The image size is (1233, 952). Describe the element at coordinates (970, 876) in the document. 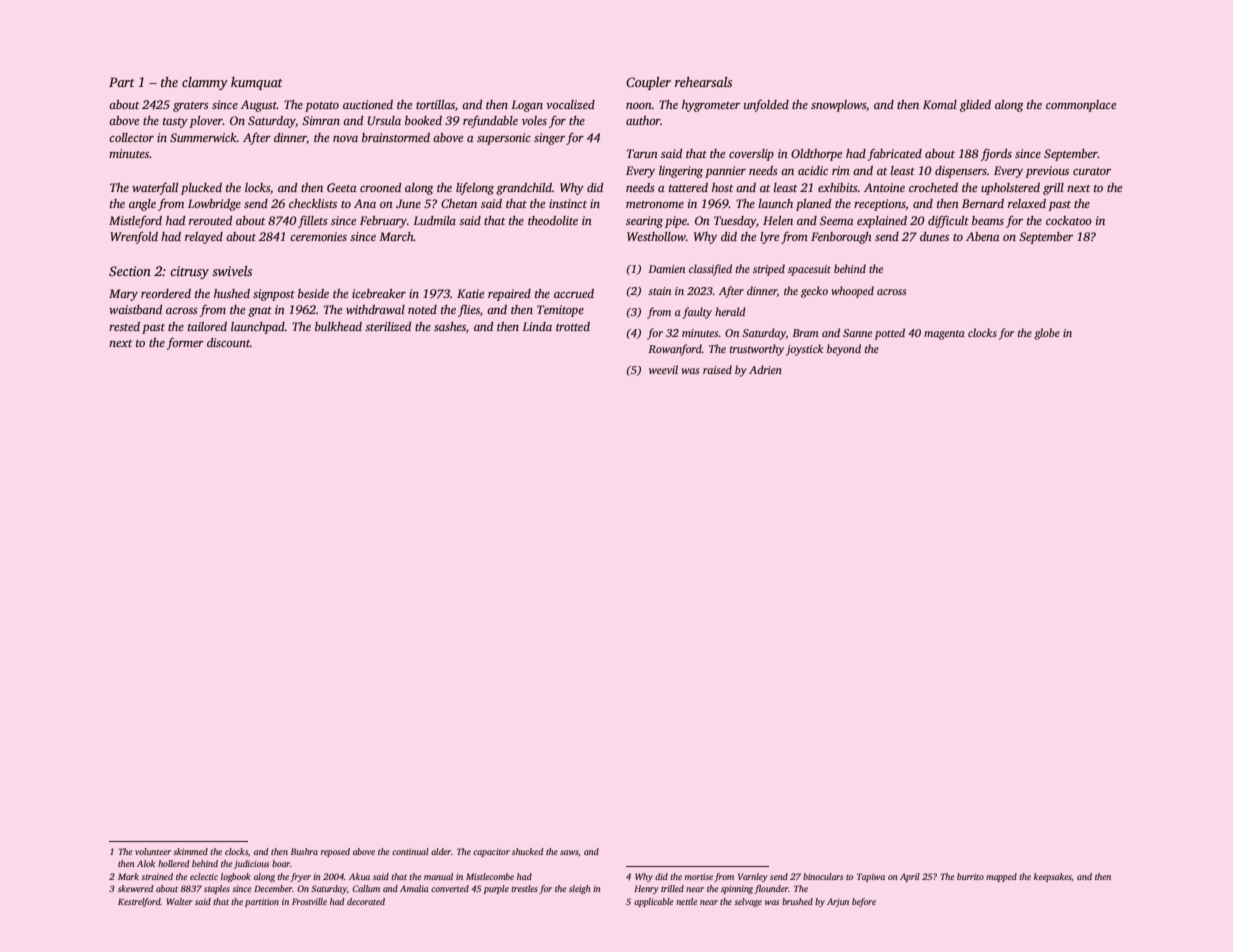

I see `burrito` at that location.
